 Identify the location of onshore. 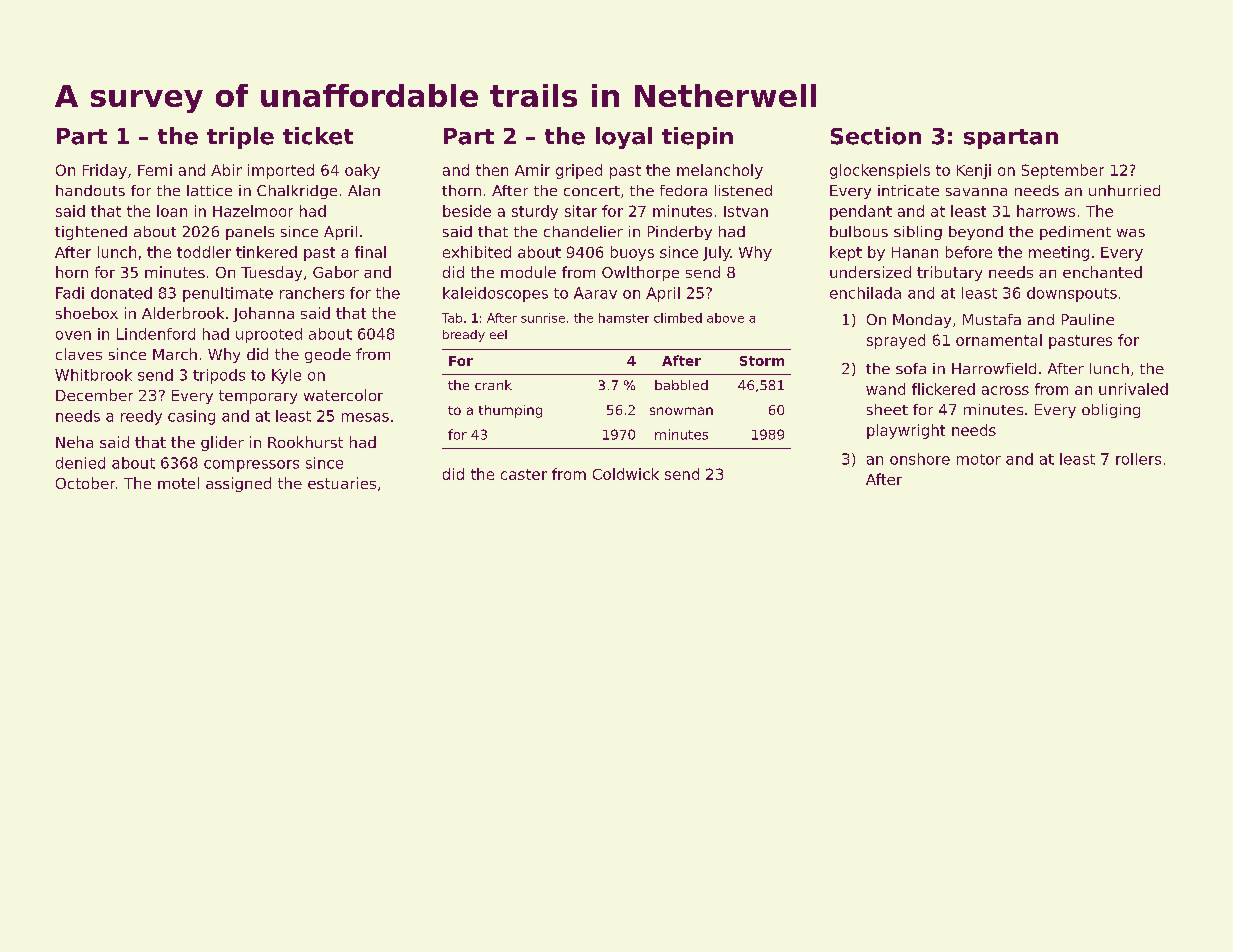
(920, 459).
